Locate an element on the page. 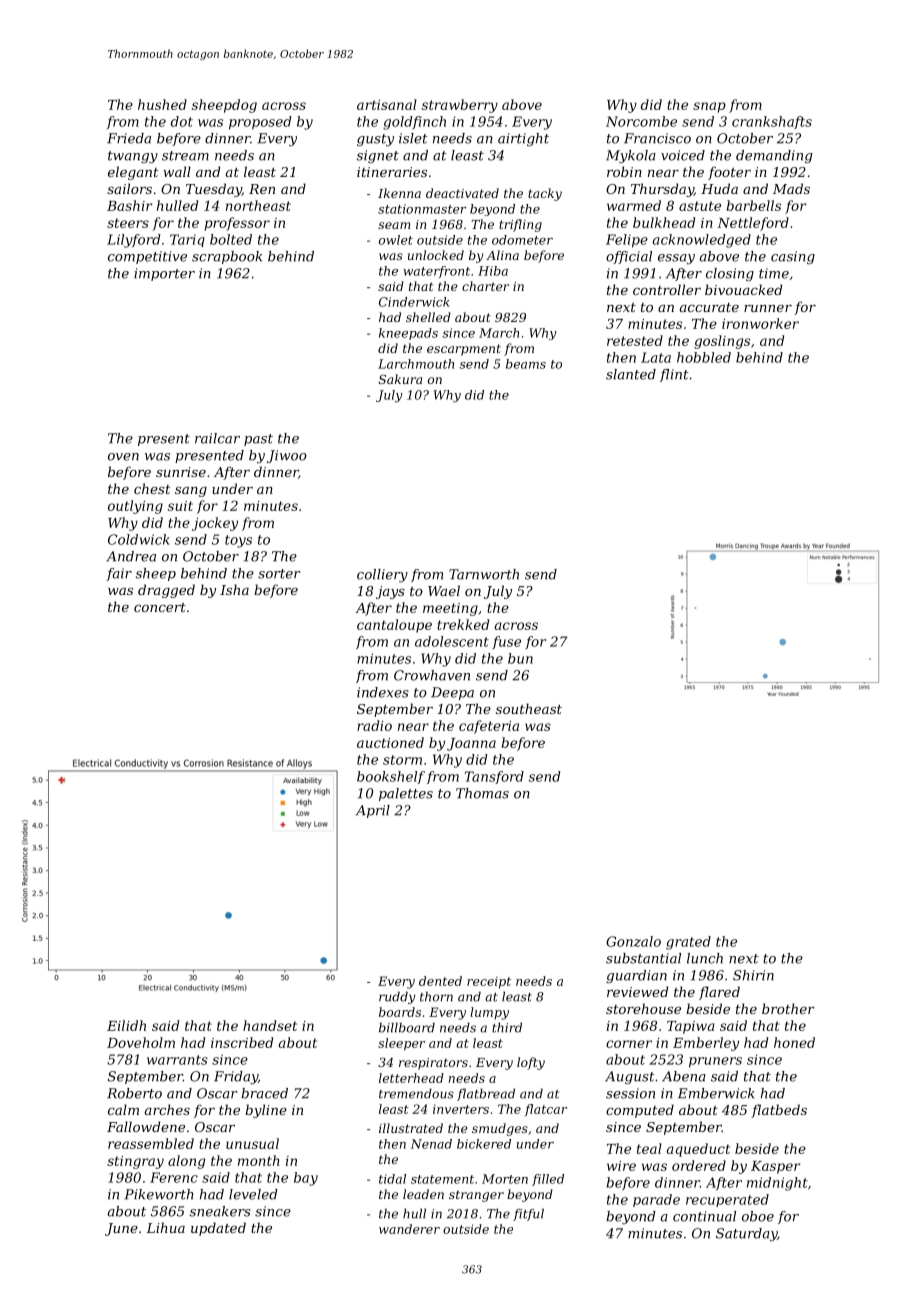  bookshelf is located at coordinates (391, 777).
